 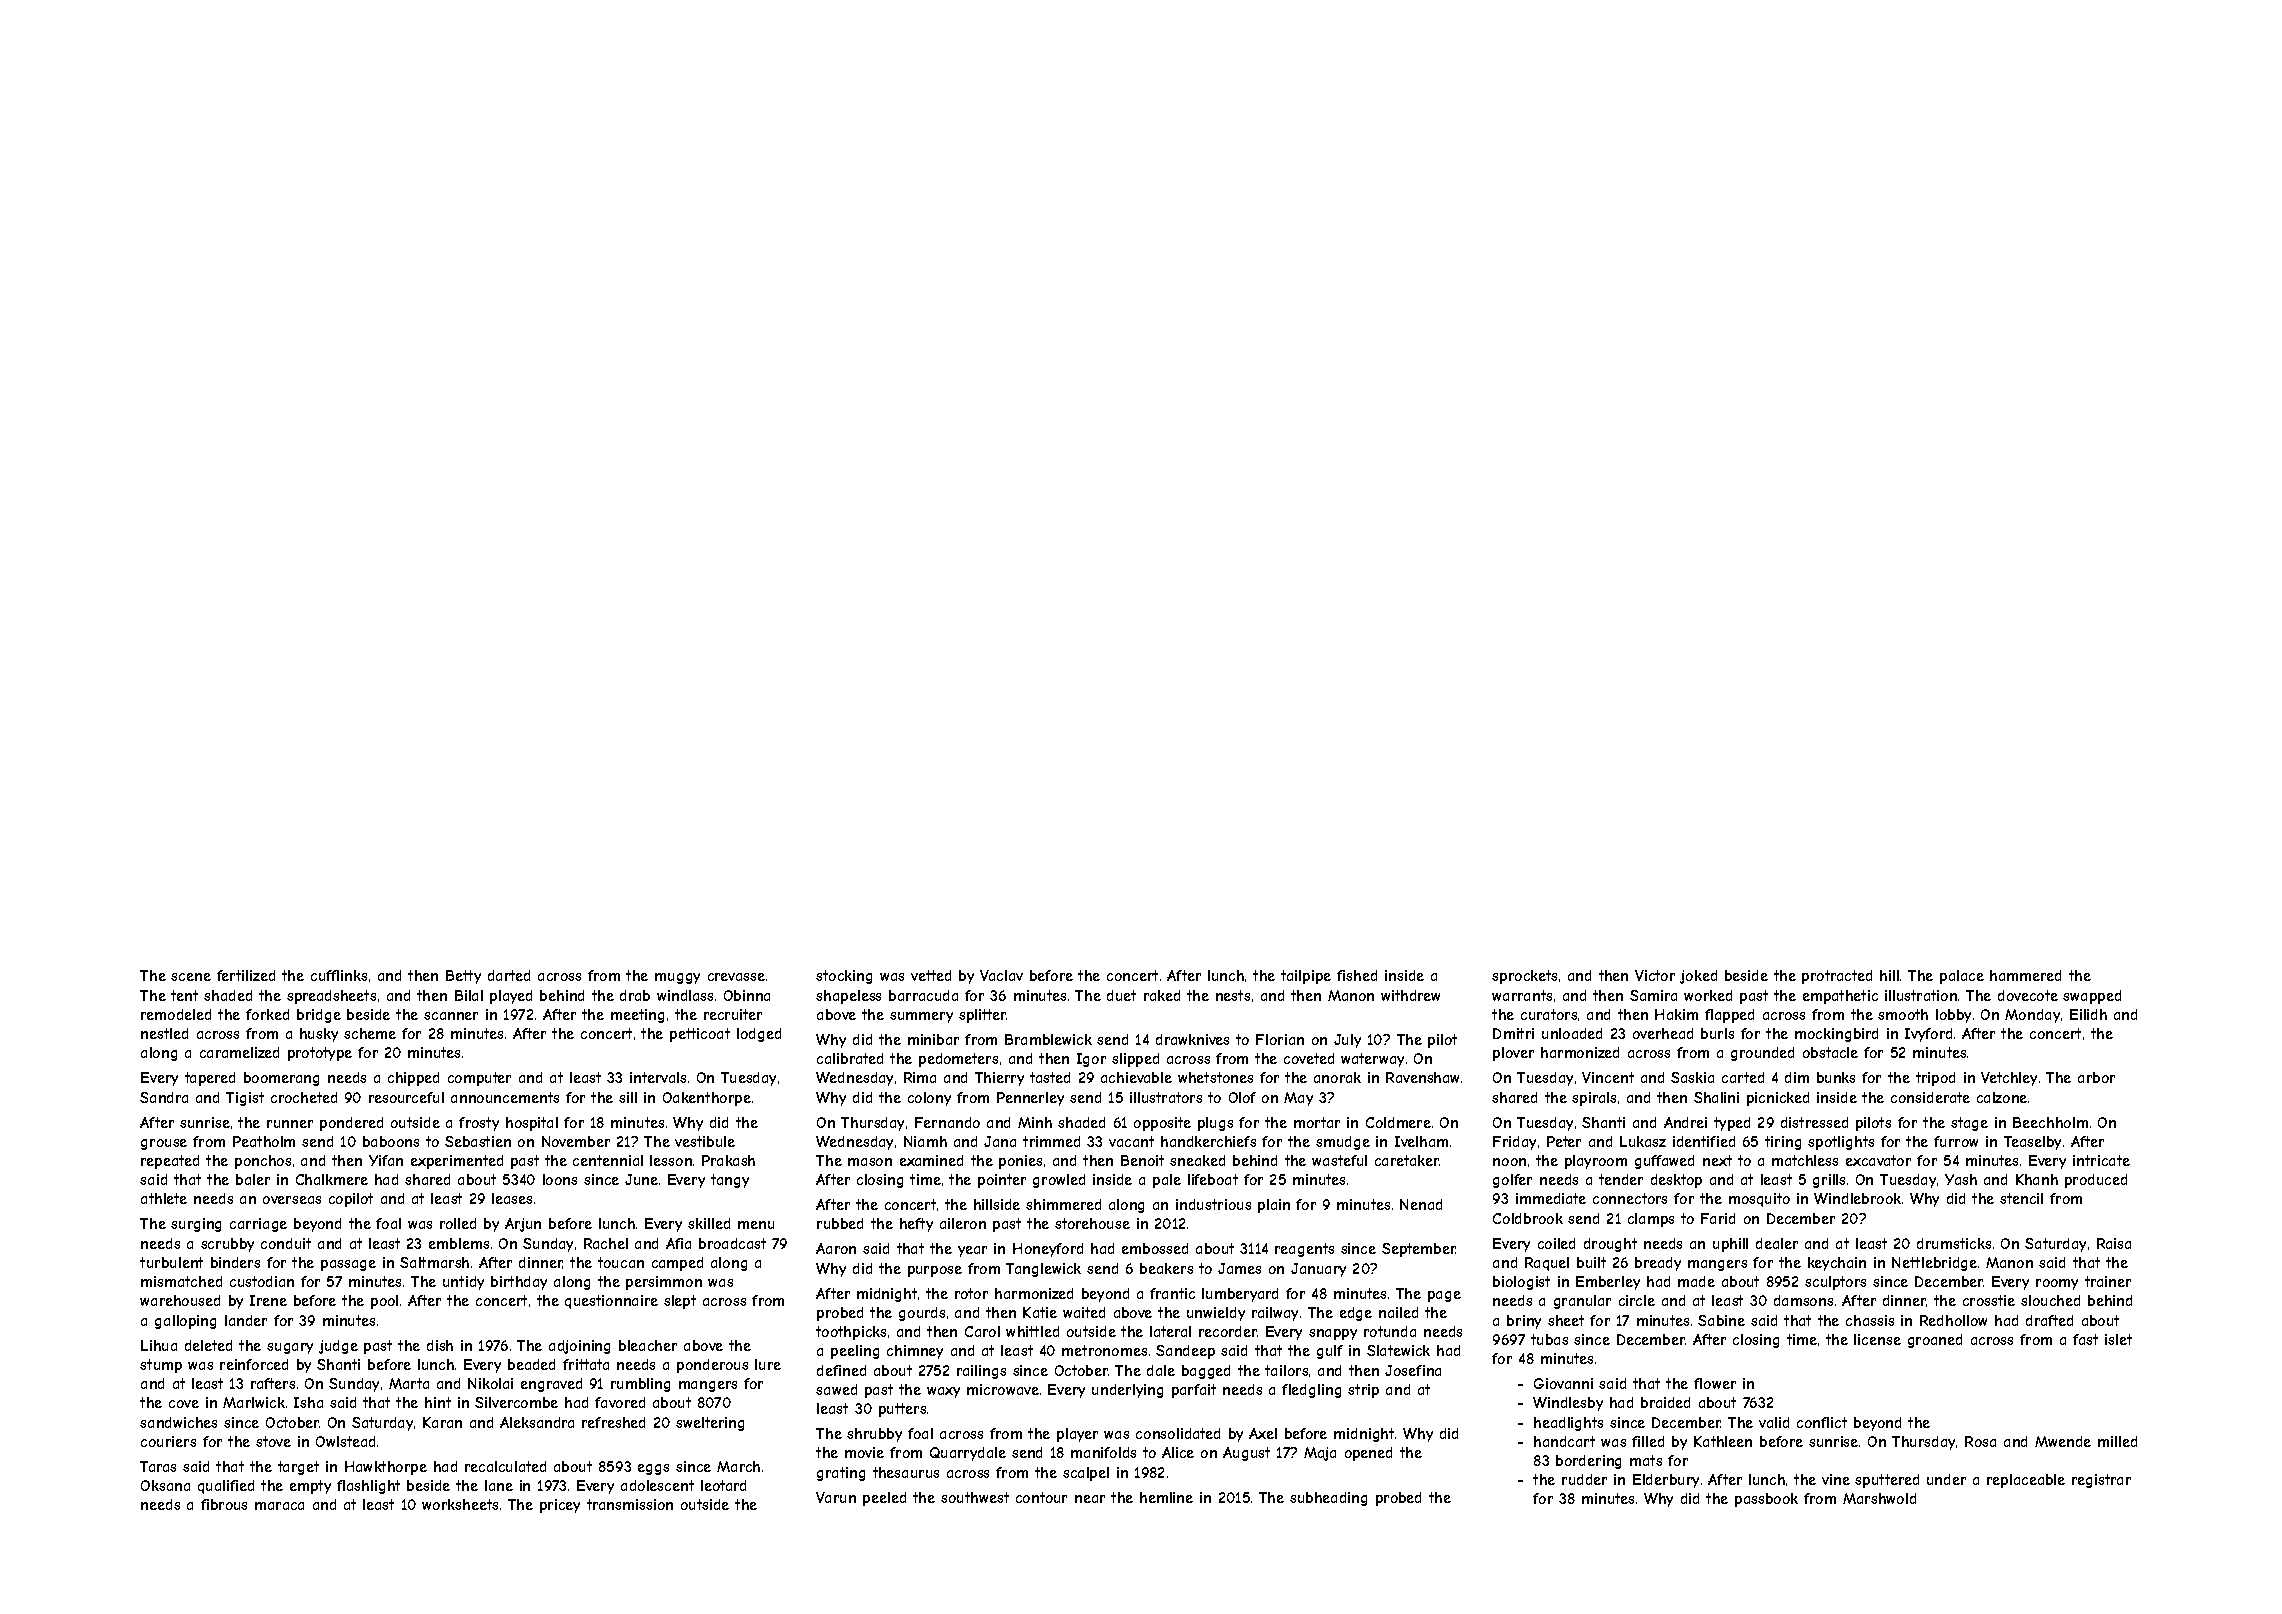 What do you see at coordinates (499, 1485) in the page?
I see `lane` at bounding box center [499, 1485].
